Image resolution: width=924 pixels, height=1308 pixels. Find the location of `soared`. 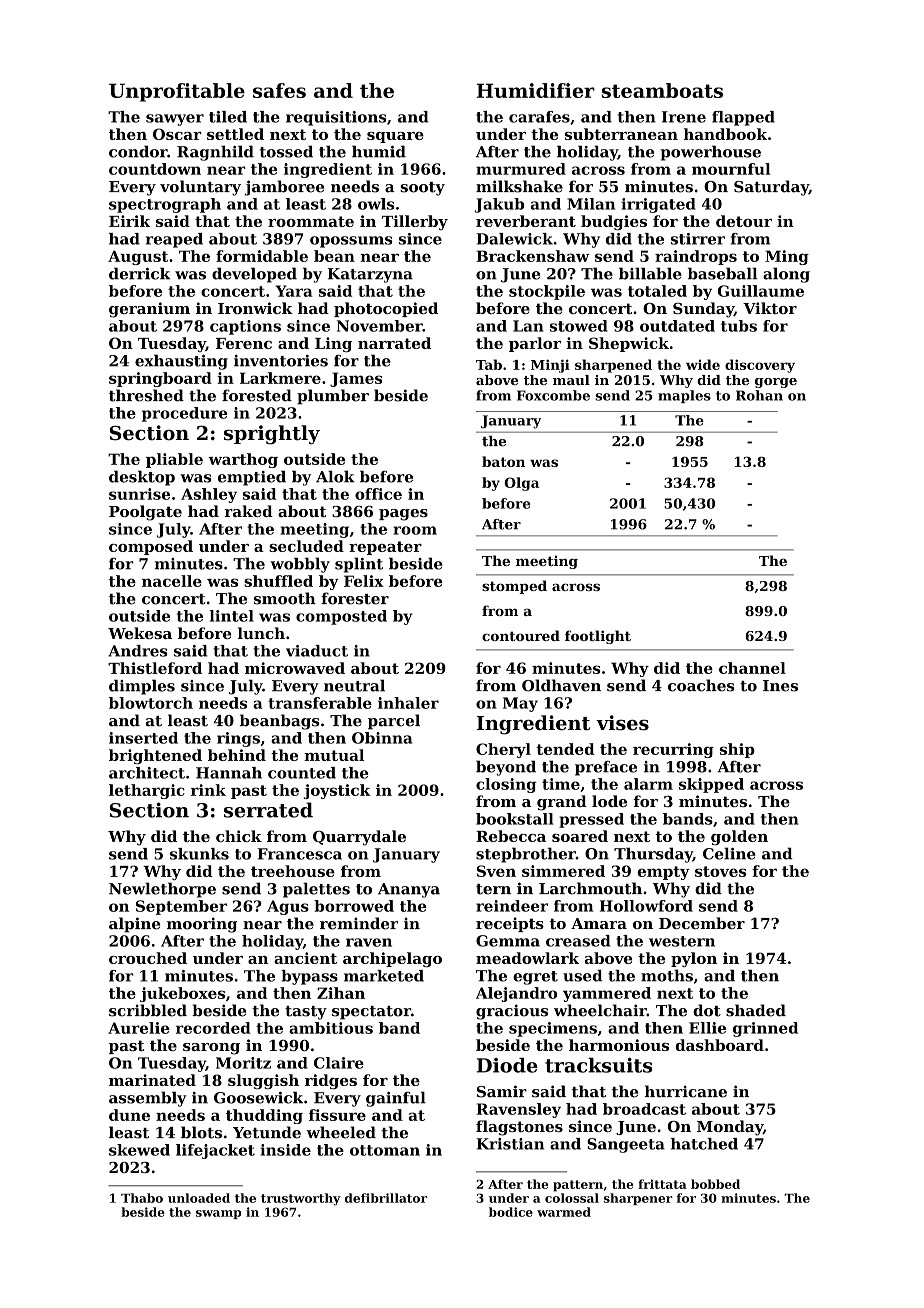

soared is located at coordinates (580, 836).
